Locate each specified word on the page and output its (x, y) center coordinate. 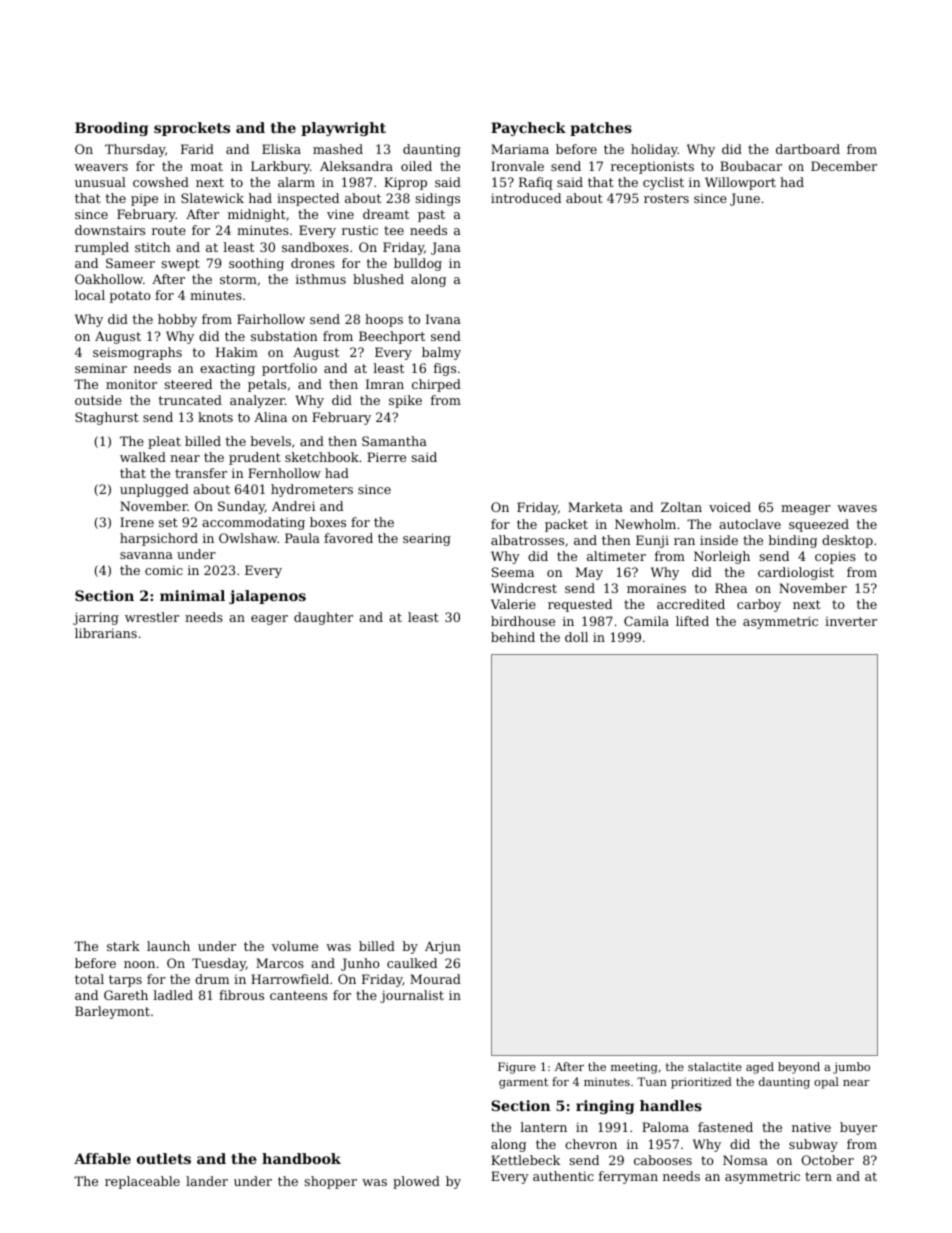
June (745, 199)
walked (143, 457)
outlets (164, 1158)
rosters (666, 198)
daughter (323, 618)
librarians (106, 633)
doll (576, 637)
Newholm (645, 524)
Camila (646, 621)
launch (168, 946)
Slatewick (212, 198)
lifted (692, 621)
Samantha (394, 441)
